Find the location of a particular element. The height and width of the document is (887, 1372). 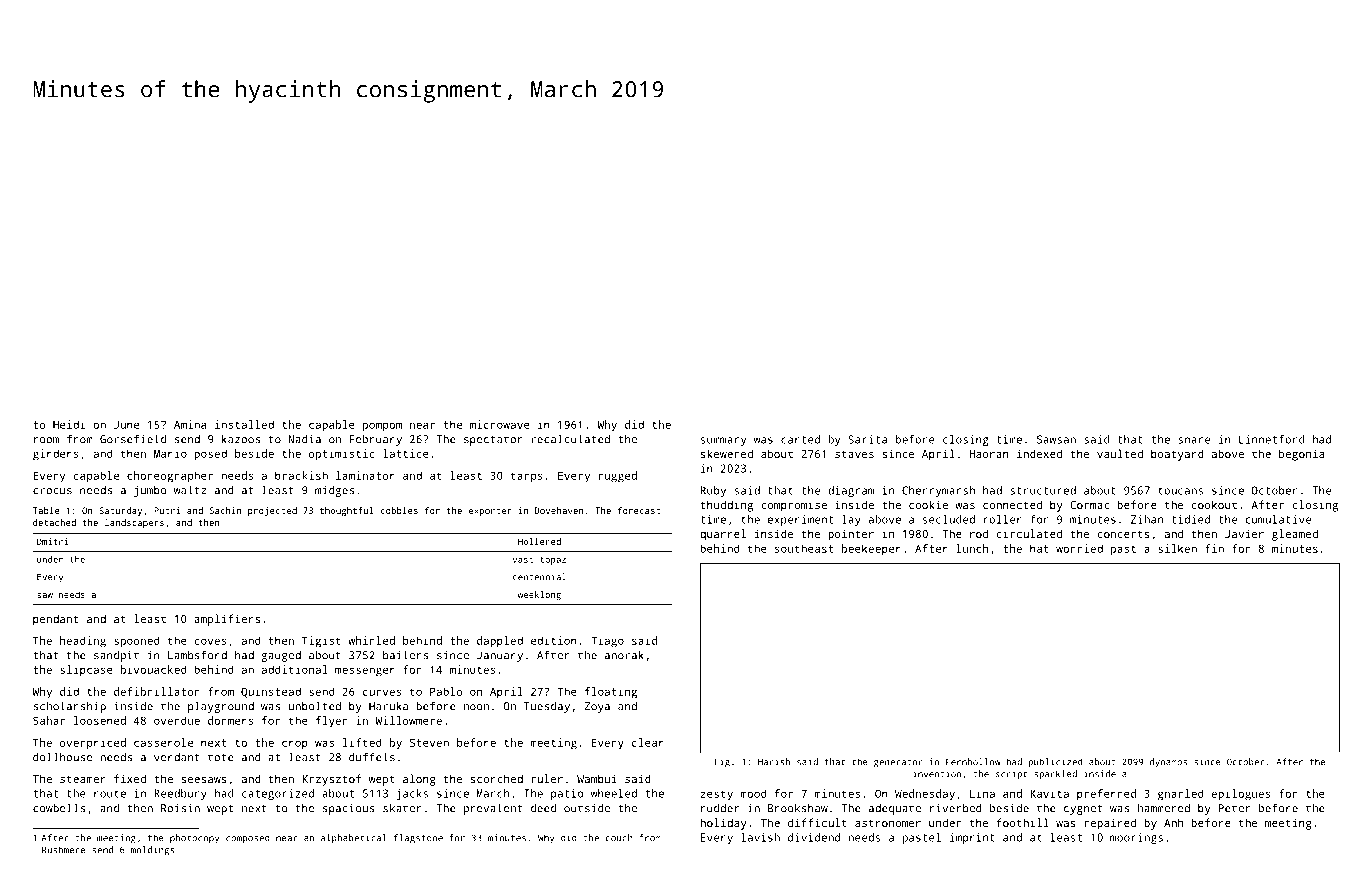

Harish is located at coordinates (774, 762).
